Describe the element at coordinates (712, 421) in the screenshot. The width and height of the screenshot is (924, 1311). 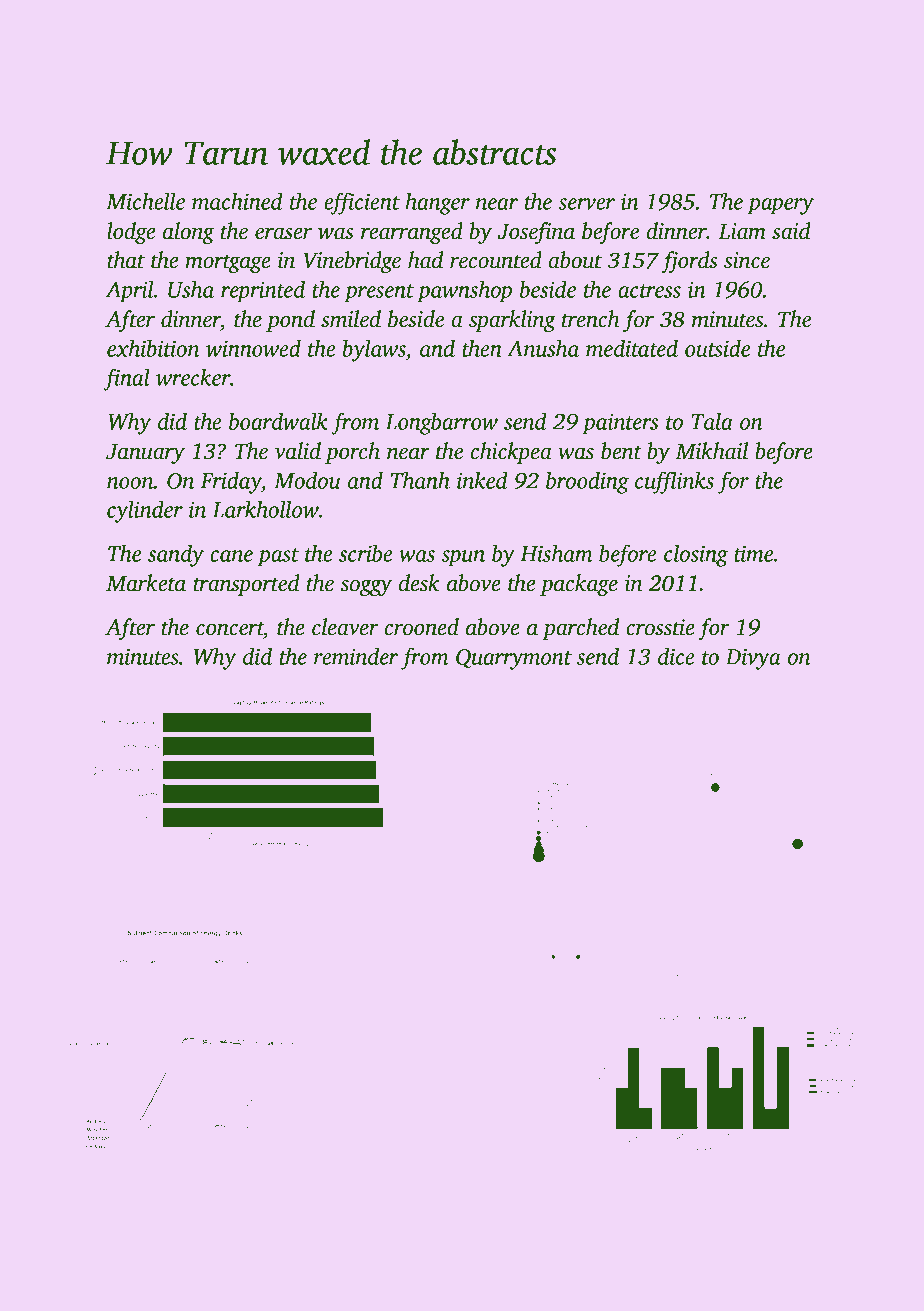
I see `Tala` at that location.
